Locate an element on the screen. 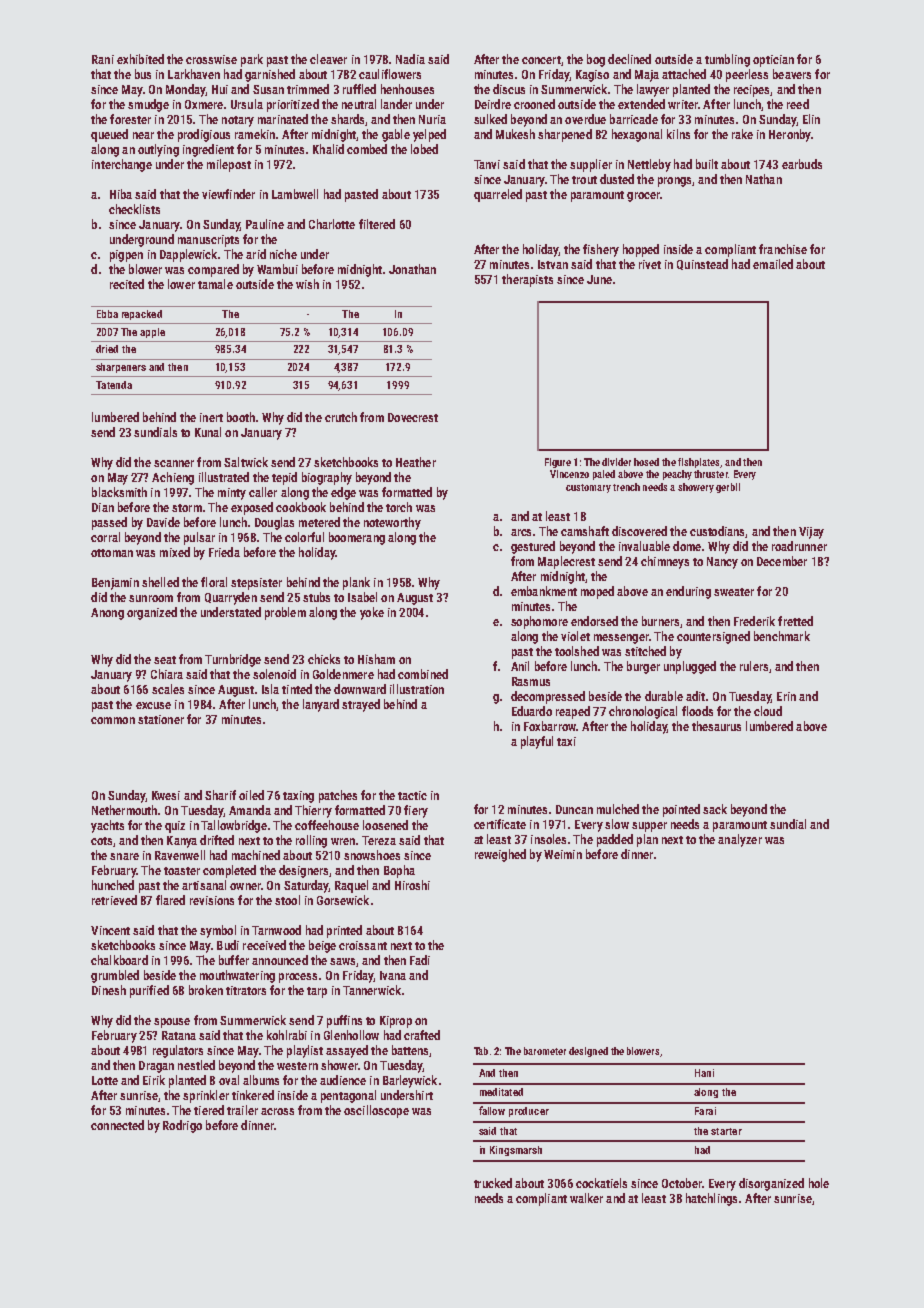  emailed is located at coordinates (773, 264).
